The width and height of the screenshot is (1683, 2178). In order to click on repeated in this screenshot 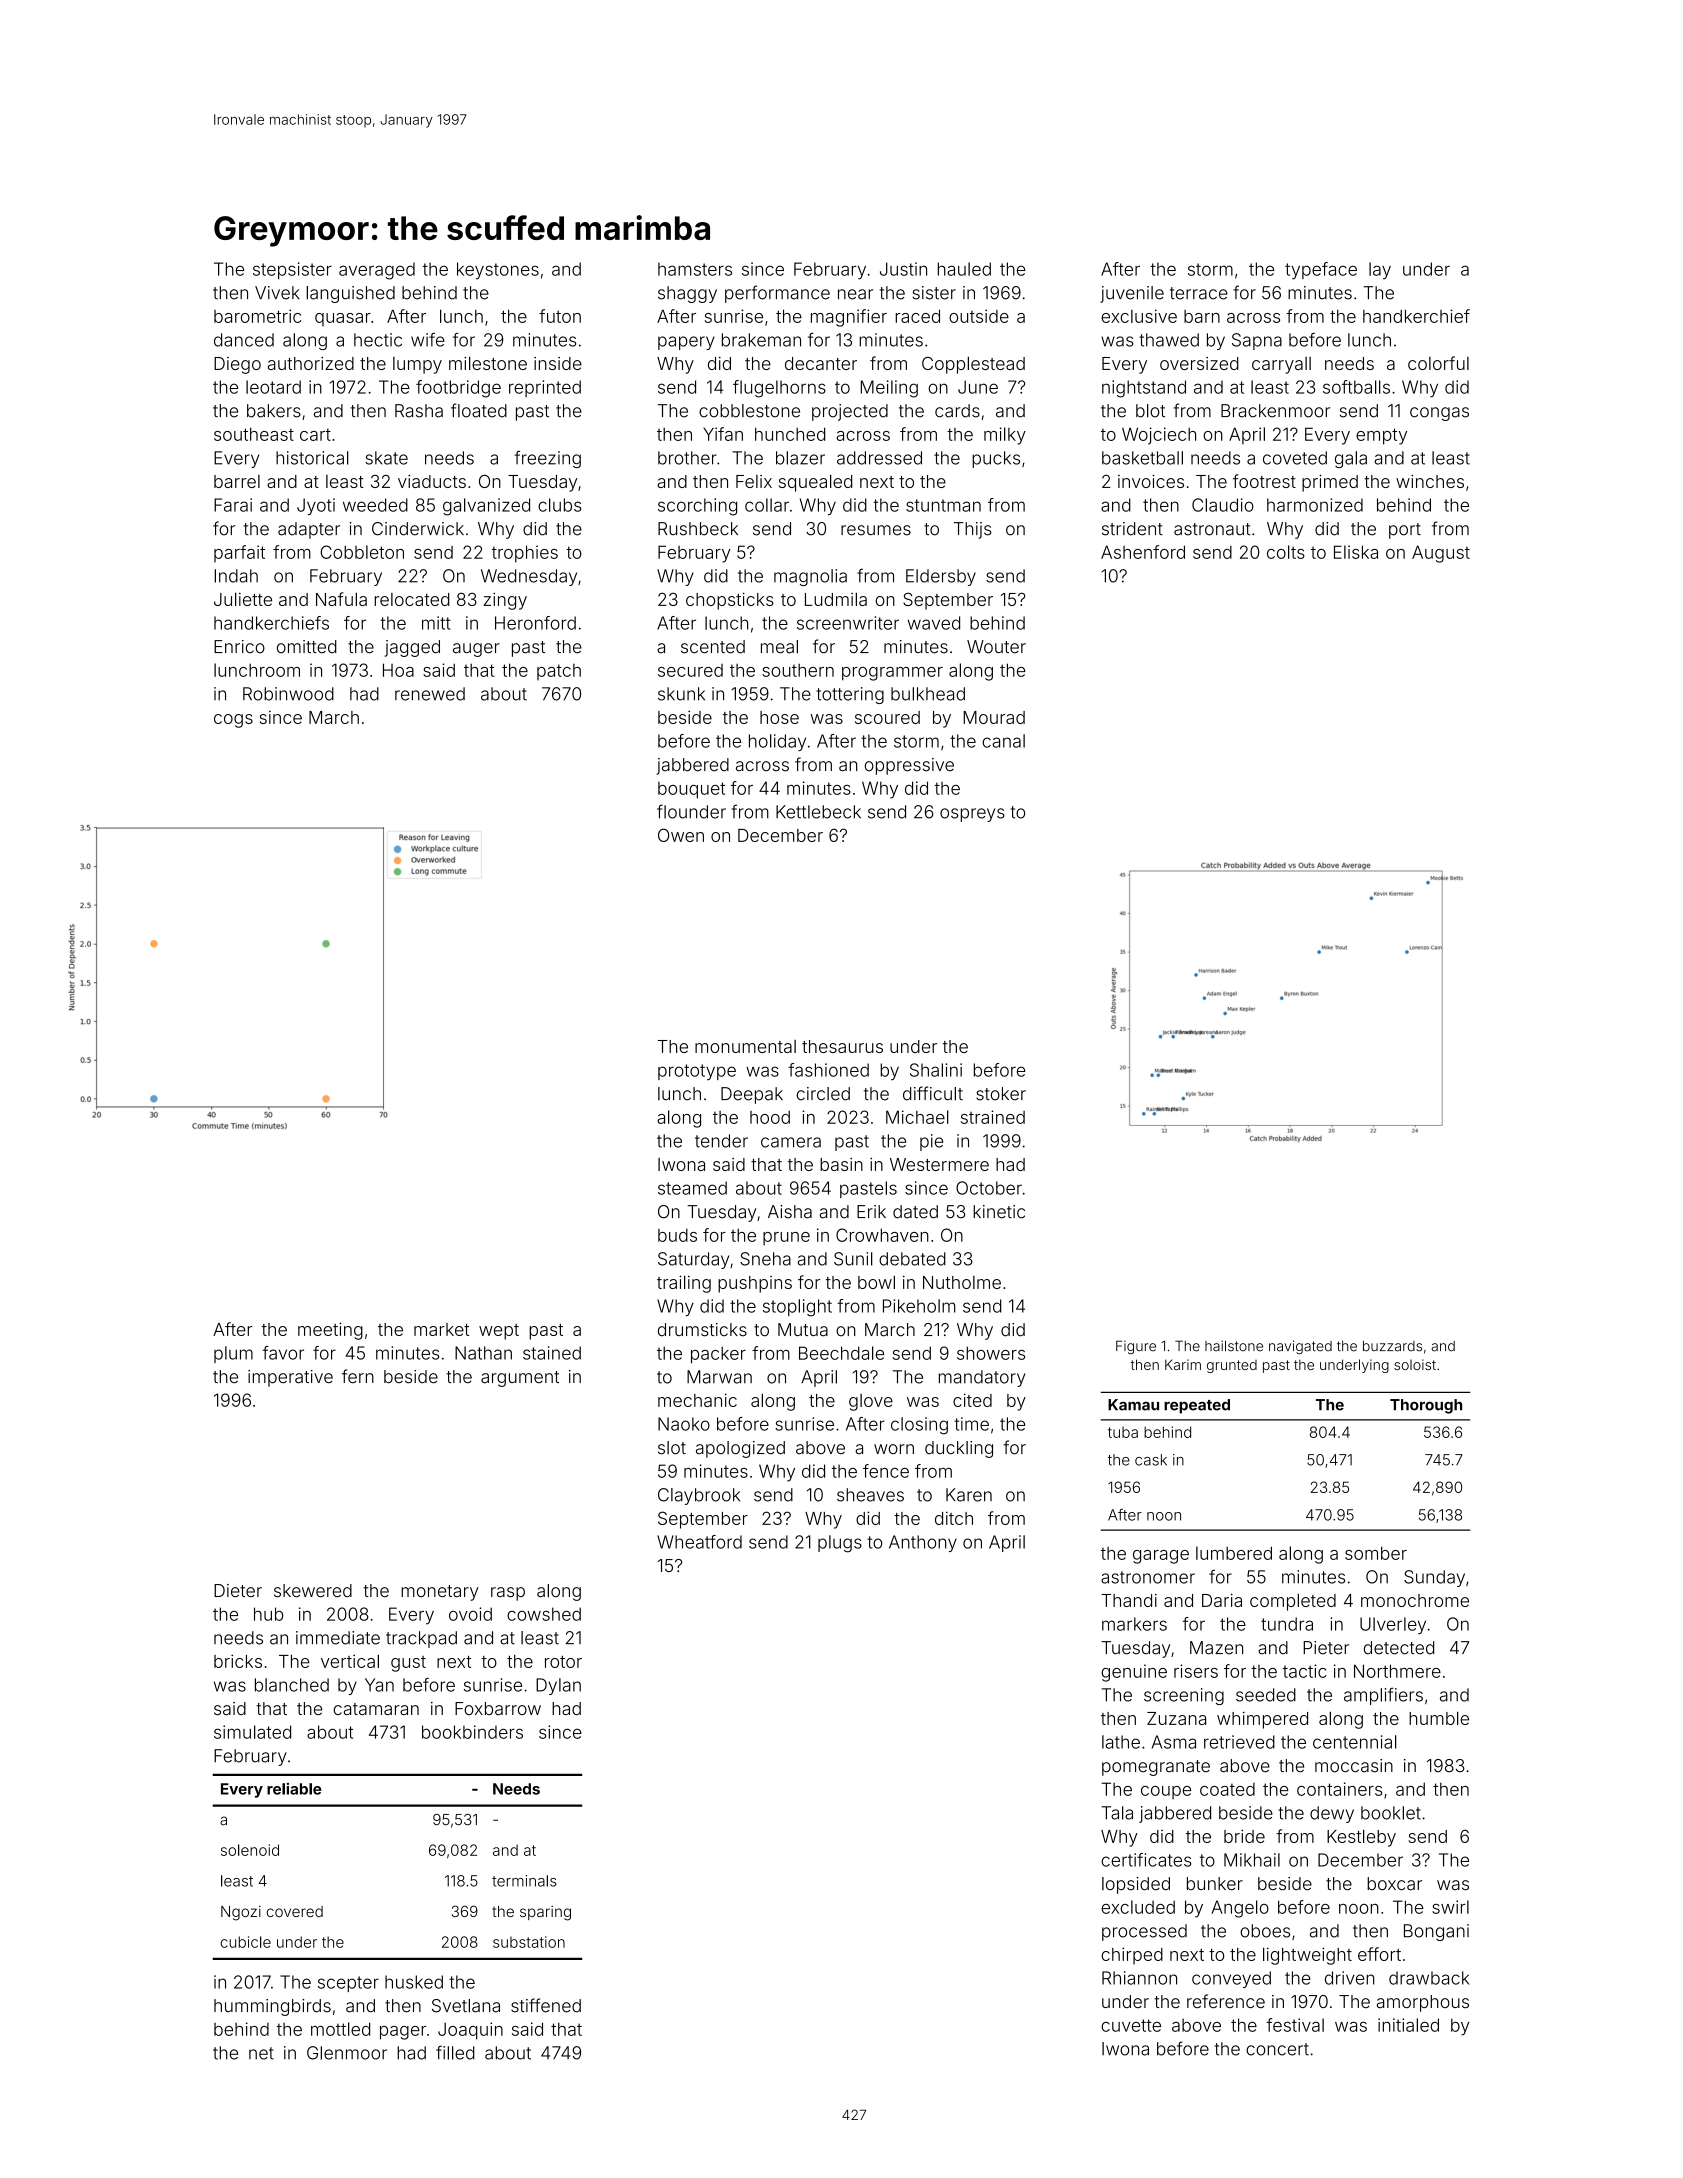, I will do `click(1197, 1406)`.
